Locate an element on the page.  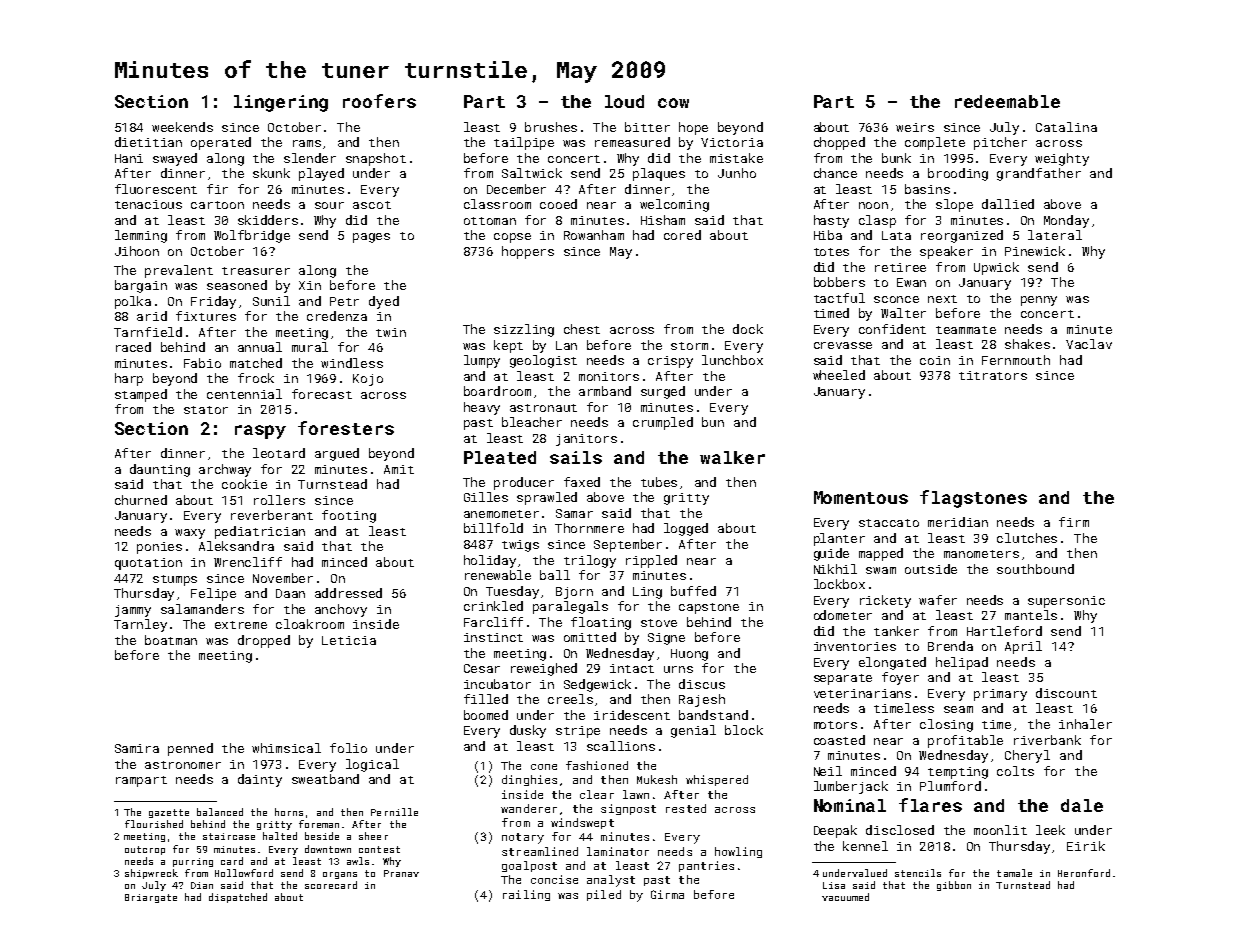
ball is located at coordinates (555, 575).
